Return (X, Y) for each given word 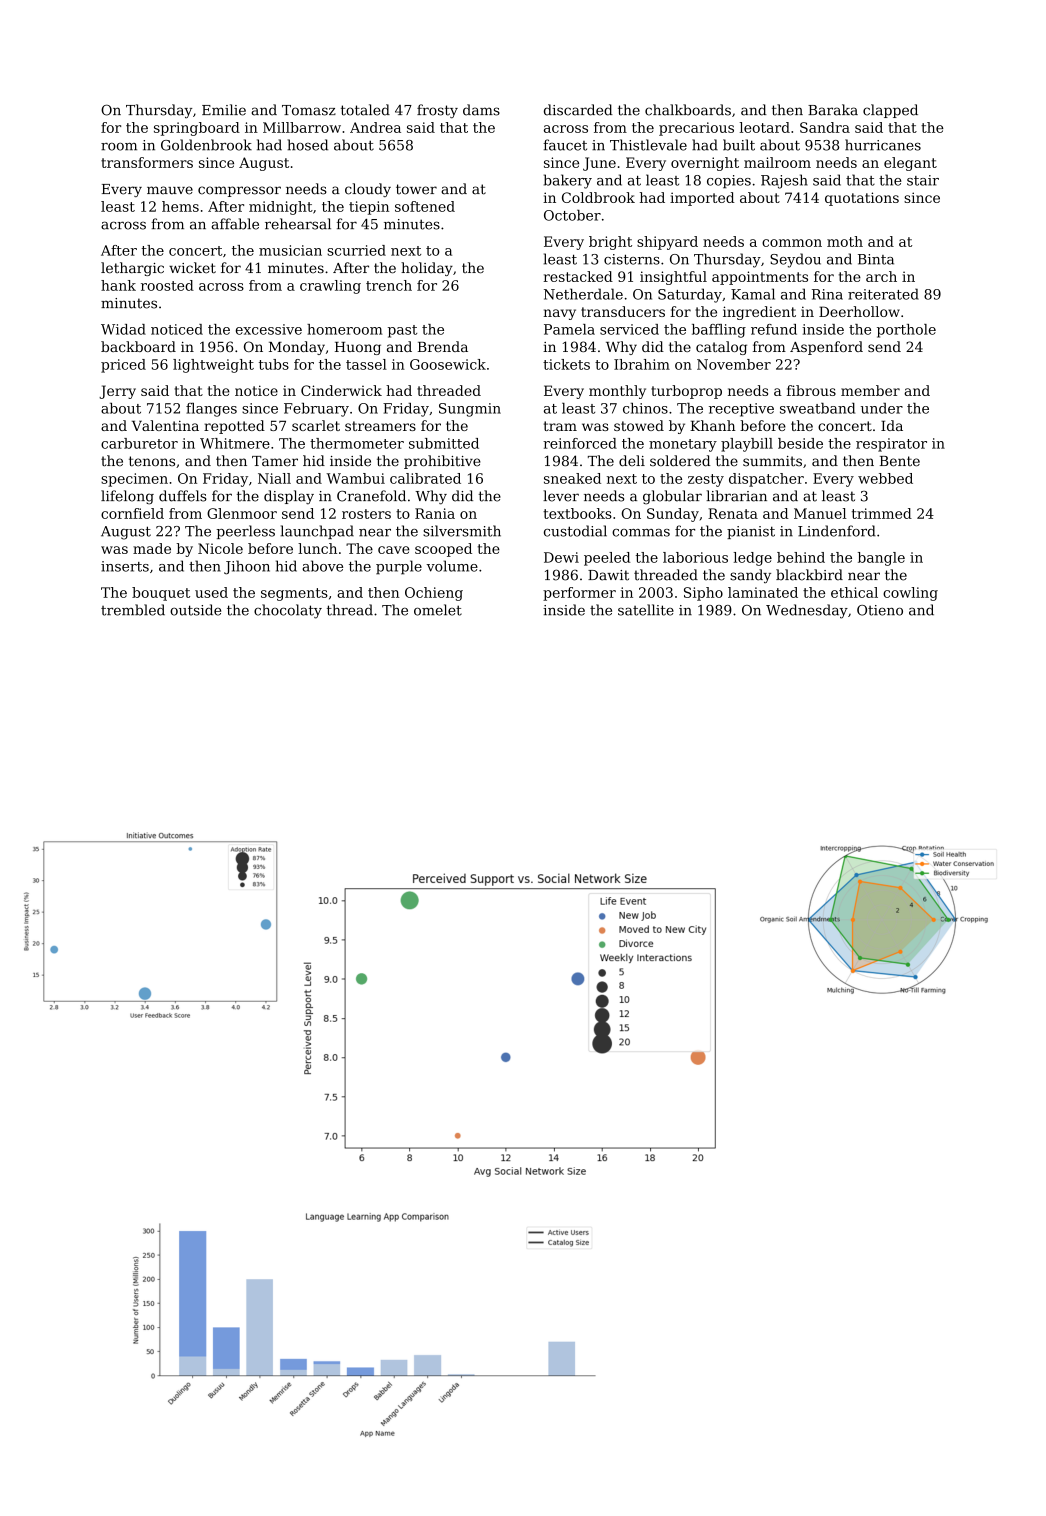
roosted (167, 285)
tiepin (369, 208)
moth (845, 241)
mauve (170, 190)
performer (579, 594)
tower (416, 189)
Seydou (795, 260)
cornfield (132, 513)
